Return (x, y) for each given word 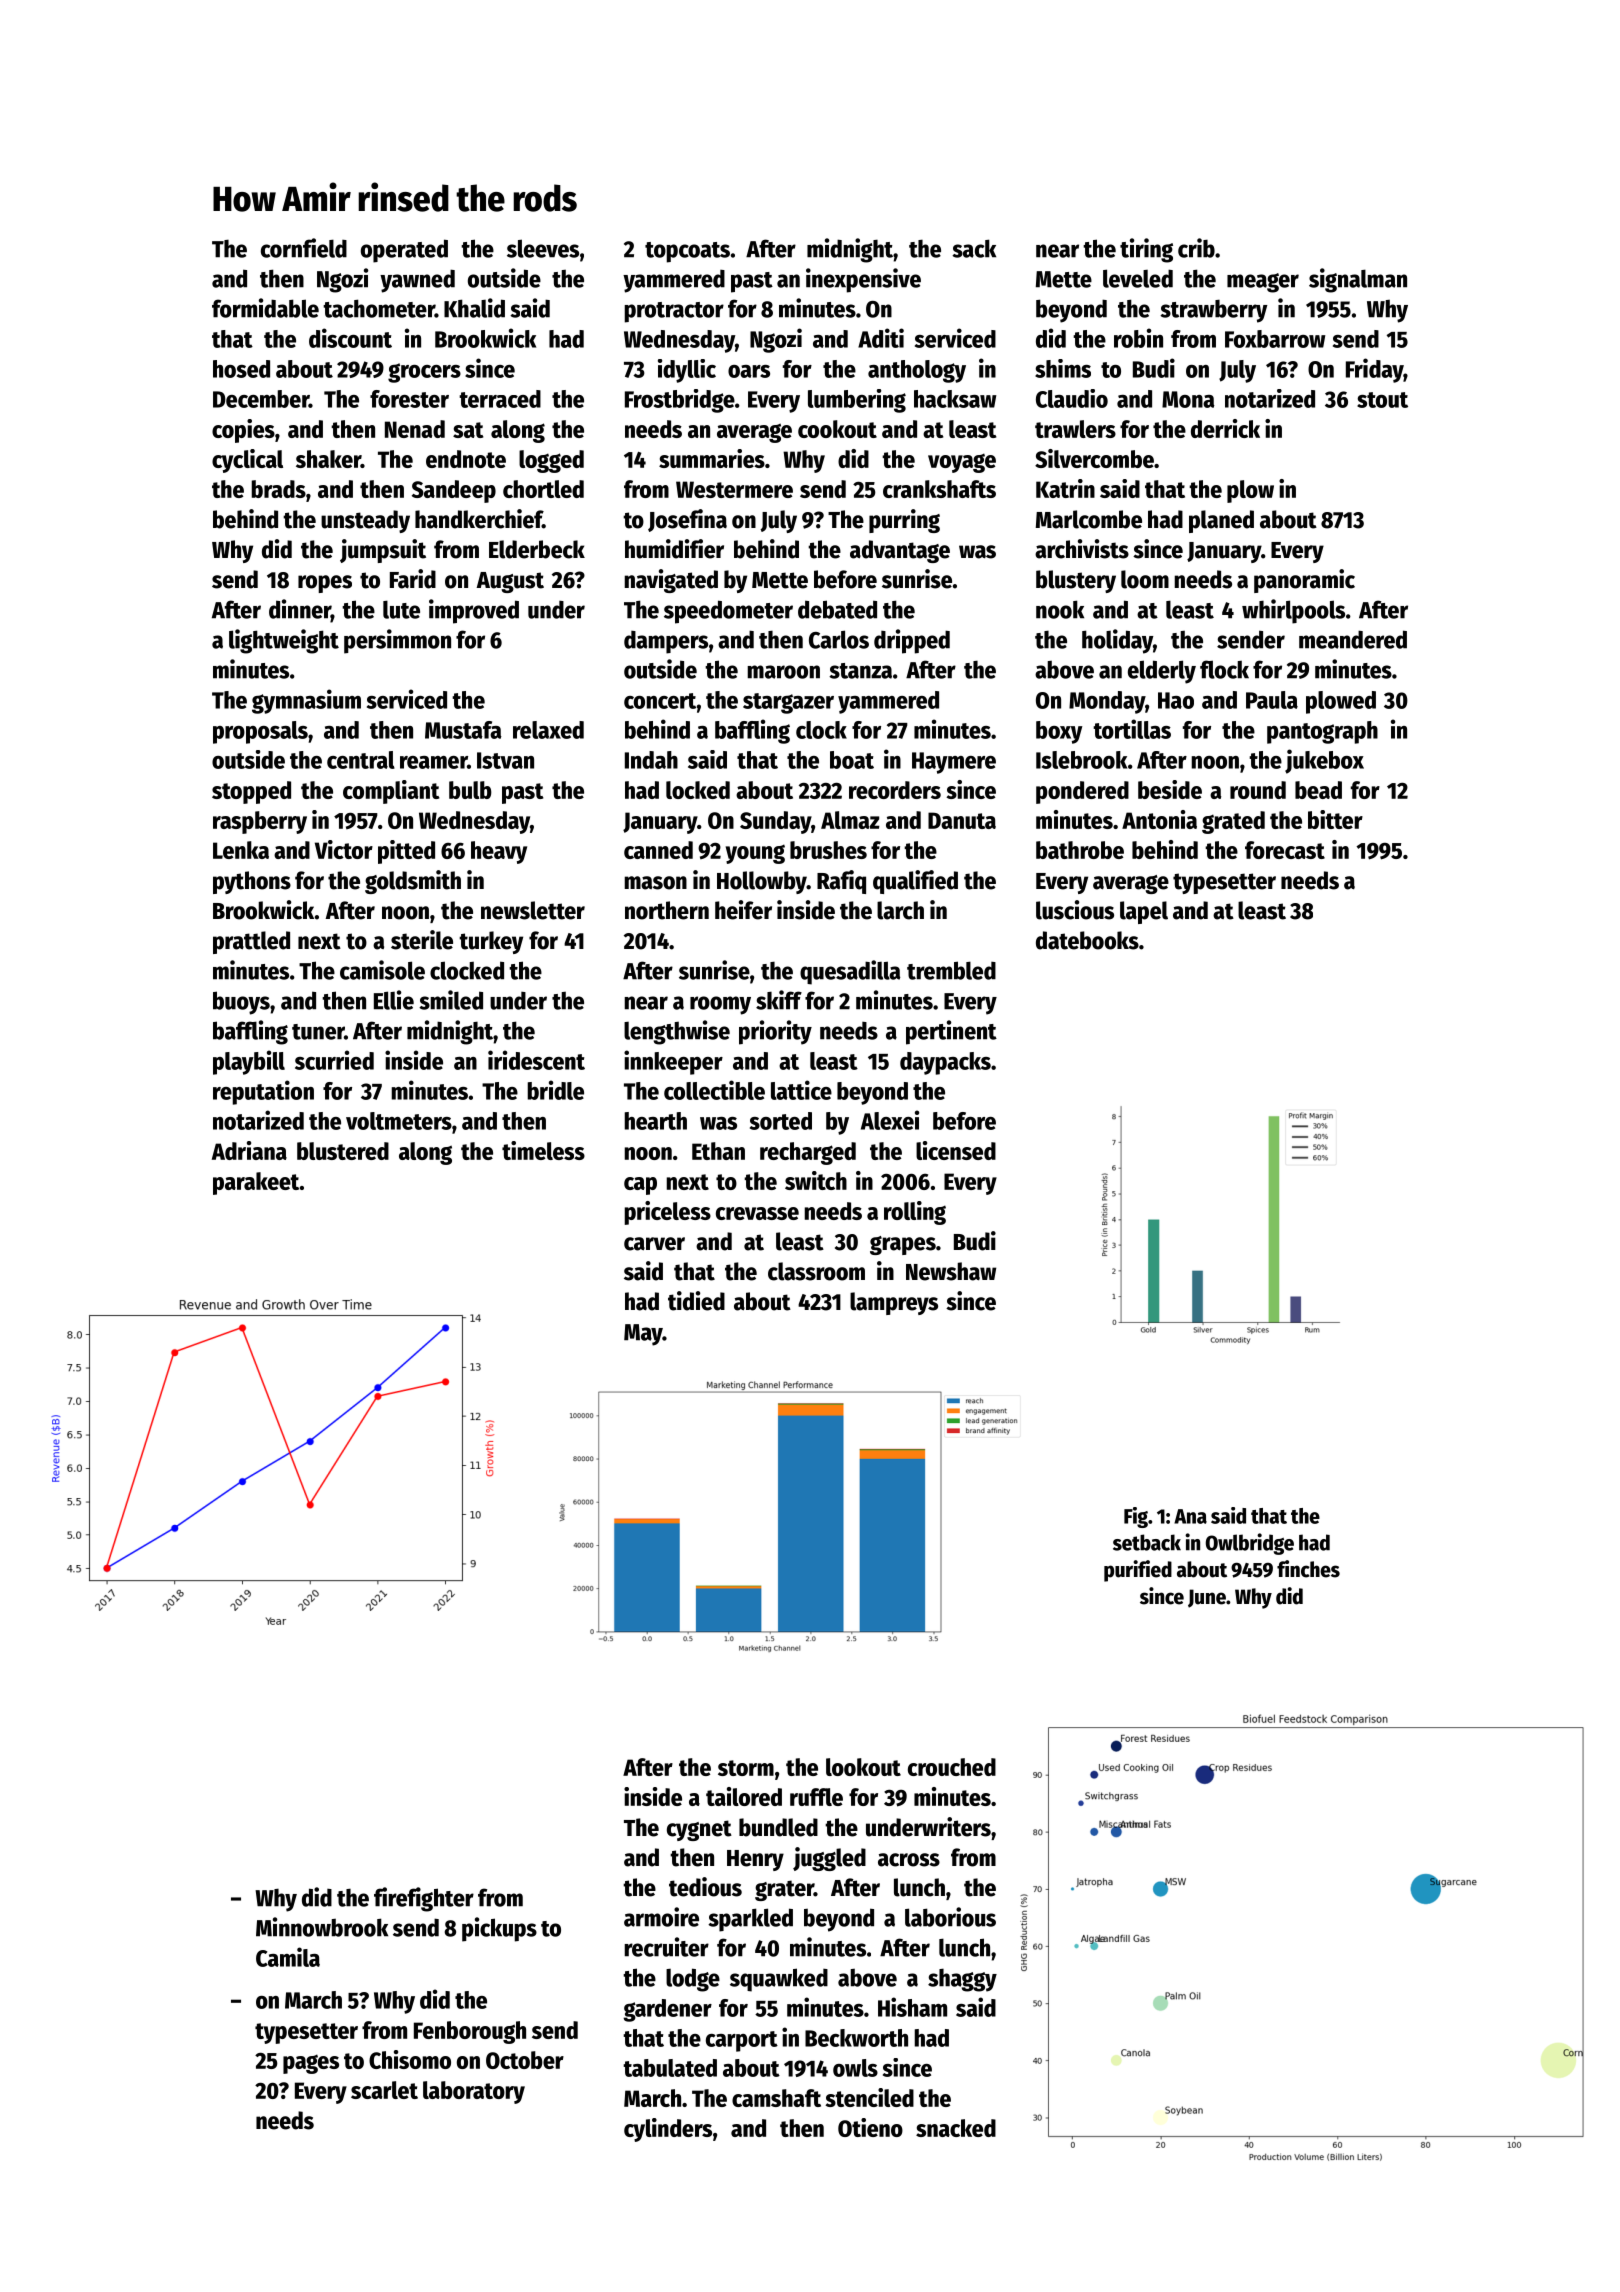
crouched (952, 1767)
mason (655, 883)
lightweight (284, 641)
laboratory (474, 2092)
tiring (1146, 250)
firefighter (424, 1899)
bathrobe (1080, 850)
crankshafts (939, 489)
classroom (816, 1271)
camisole (382, 970)
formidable (265, 308)
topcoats (687, 252)
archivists (1082, 549)
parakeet (256, 1183)
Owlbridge (1250, 1544)
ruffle (816, 1797)
